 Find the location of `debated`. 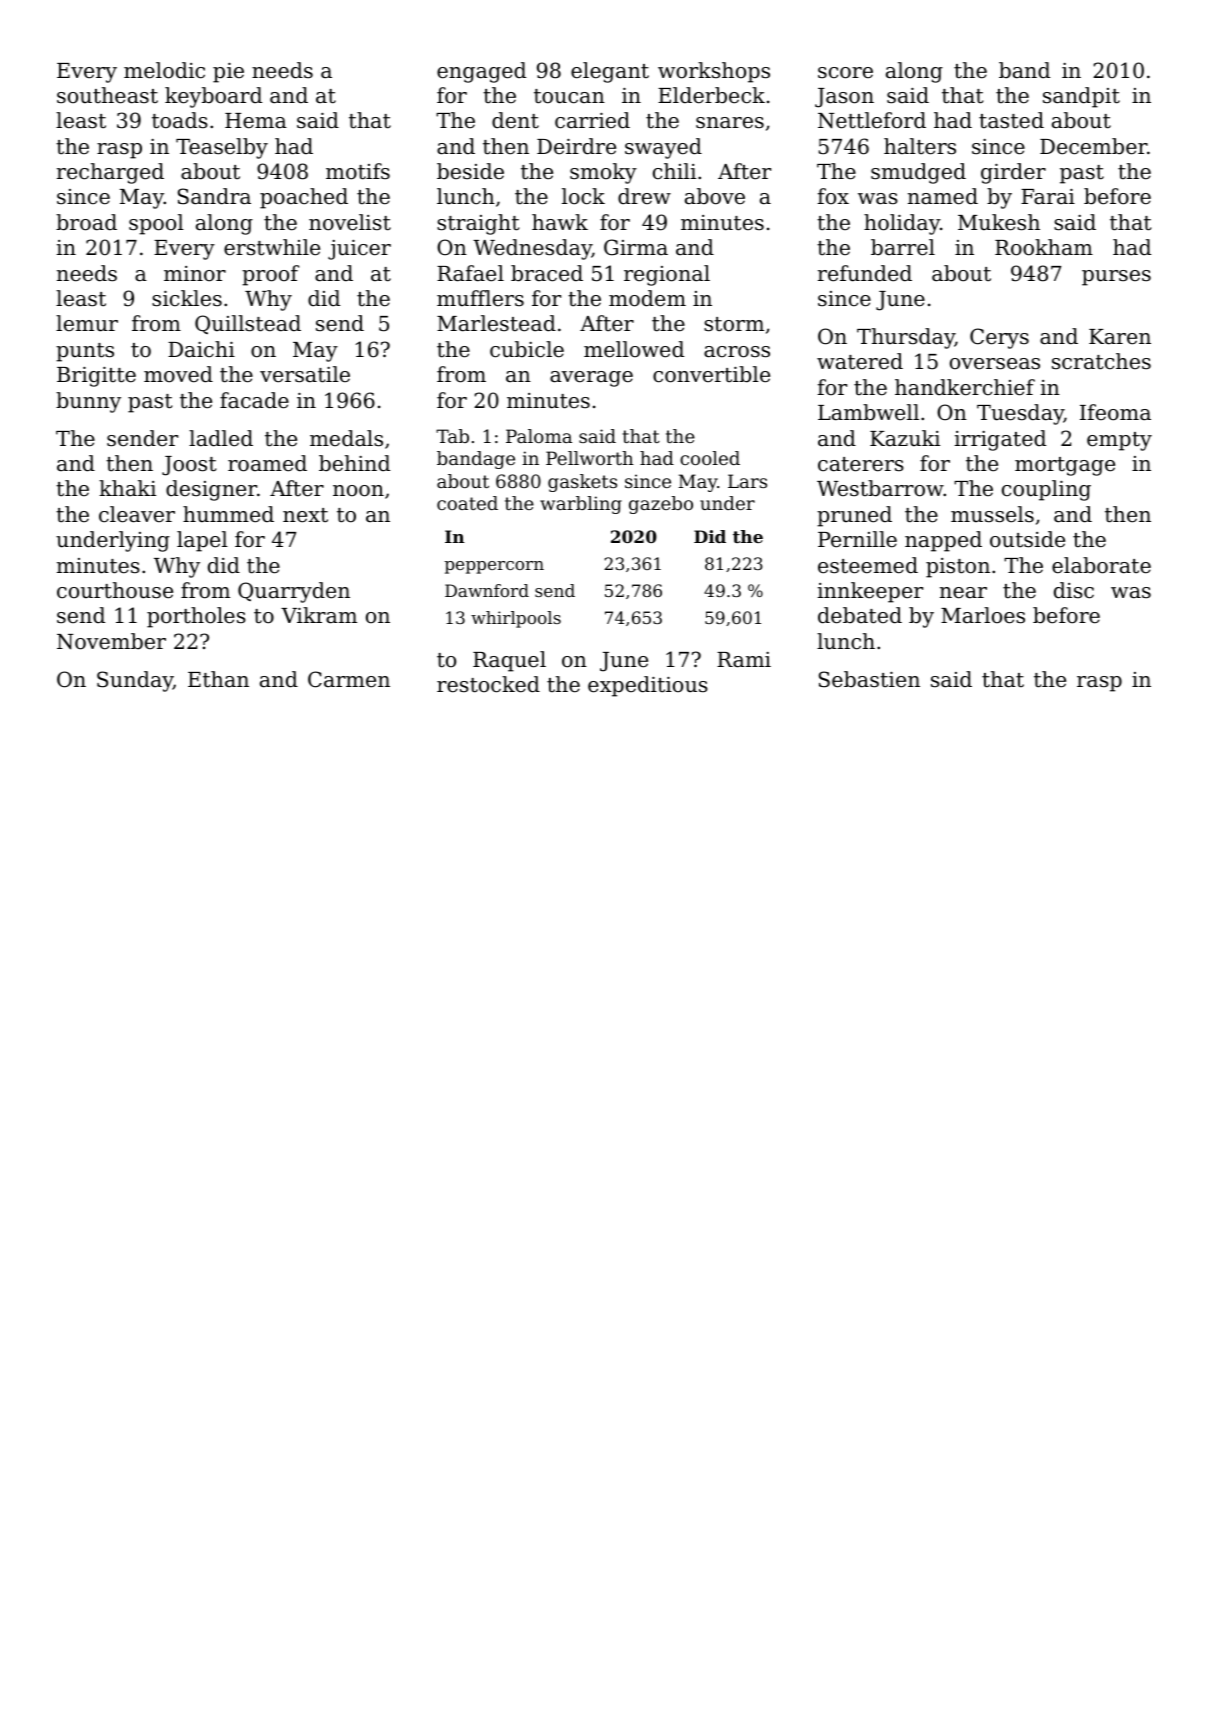

debated is located at coordinates (860, 615).
